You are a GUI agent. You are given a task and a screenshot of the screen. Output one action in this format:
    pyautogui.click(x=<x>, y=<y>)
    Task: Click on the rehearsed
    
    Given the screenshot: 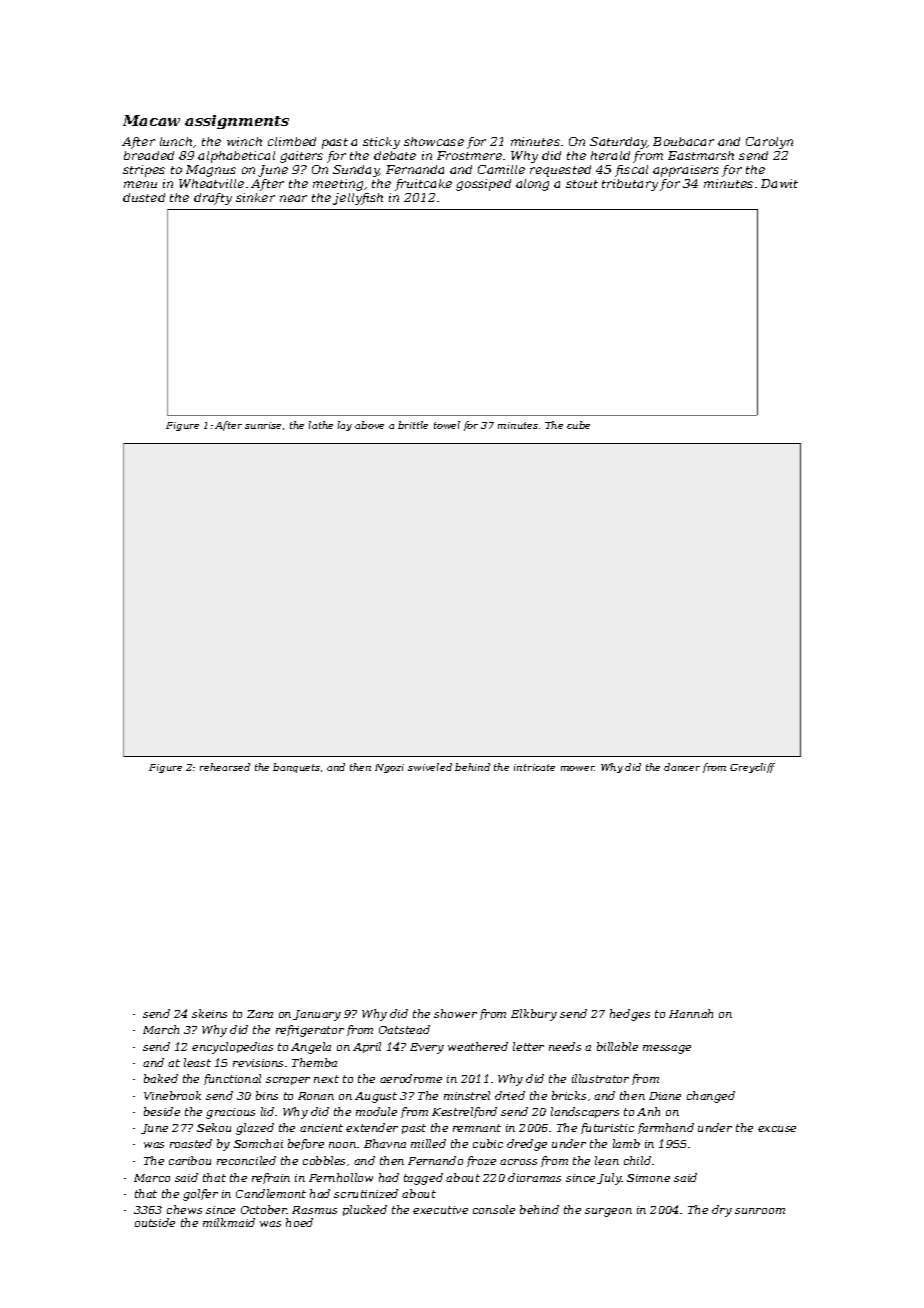 What is the action you would take?
    pyautogui.click(x=225, y=767)
